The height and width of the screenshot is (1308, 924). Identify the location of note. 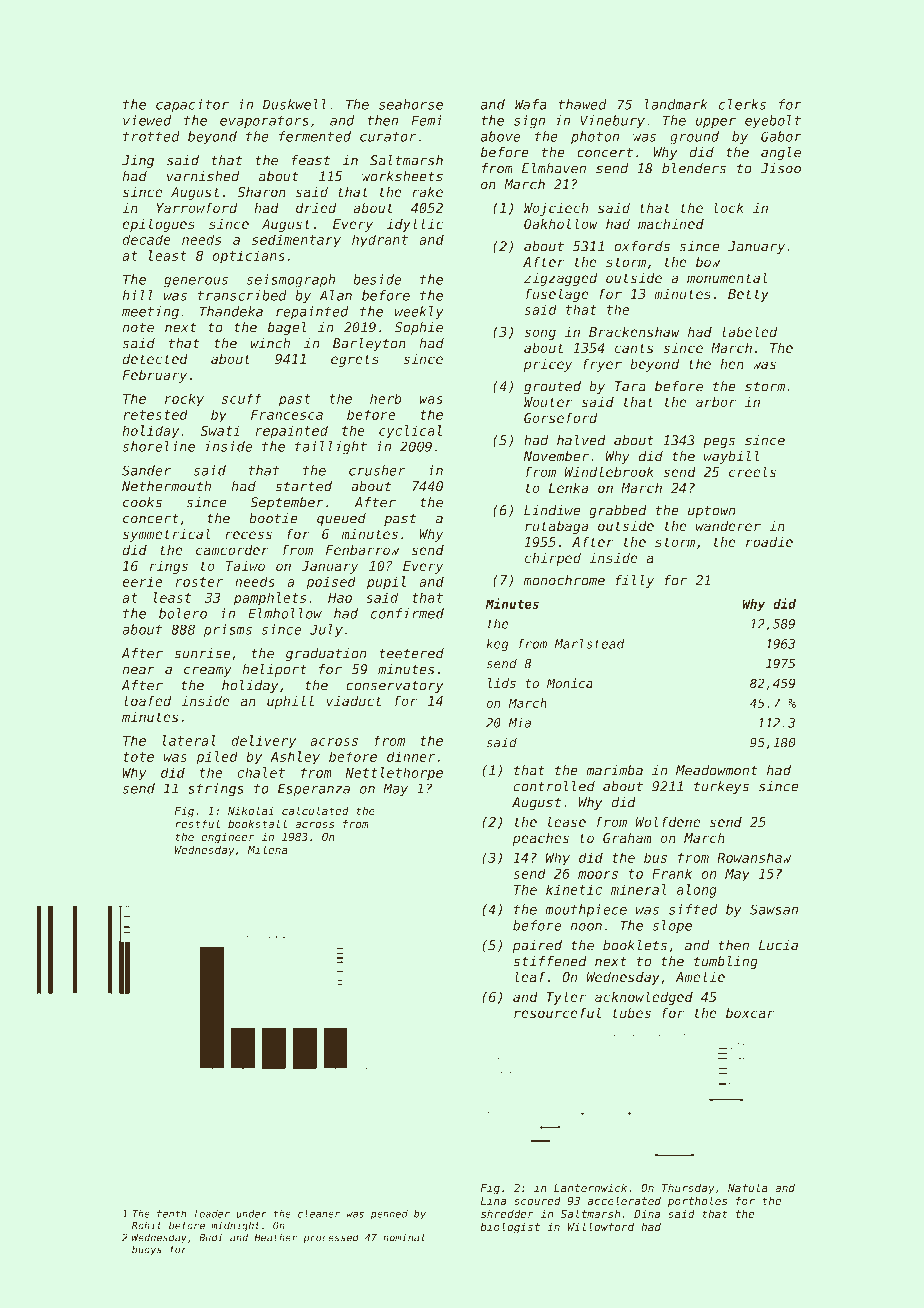
(138, 328).
